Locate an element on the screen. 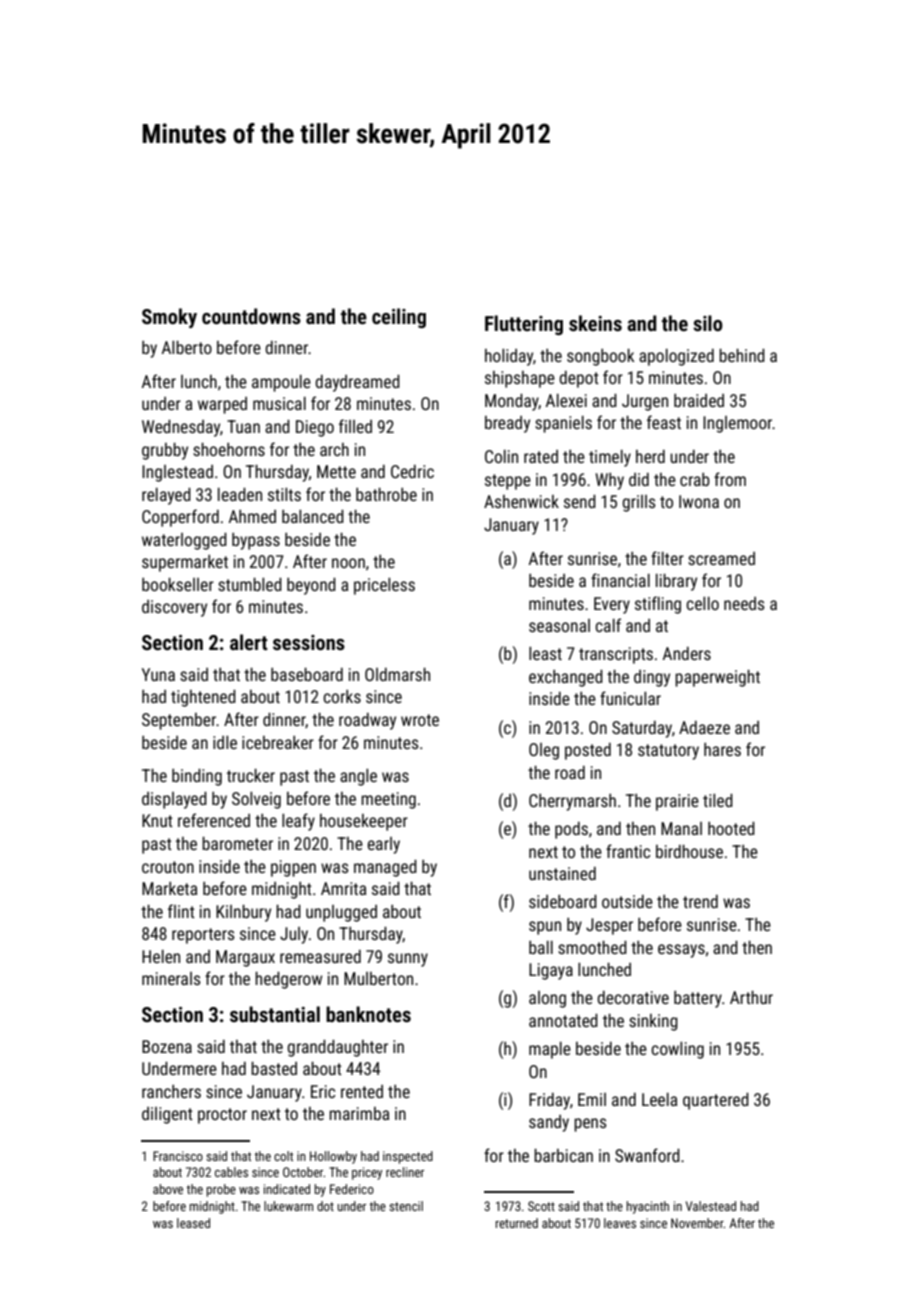  tiled is located at coordinates (718, 800).
